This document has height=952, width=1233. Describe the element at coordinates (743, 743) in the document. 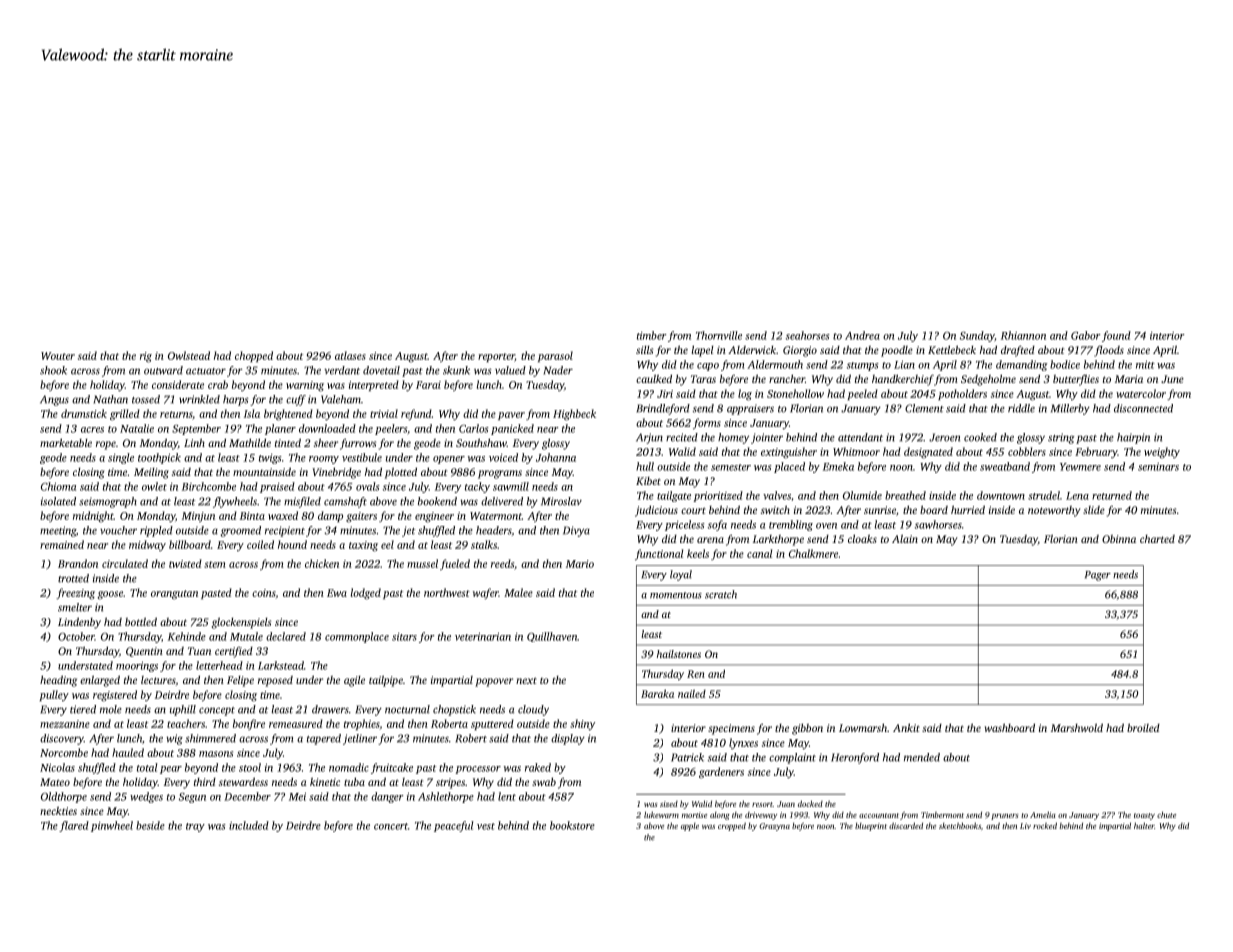

I see `lynxes` at that location.
